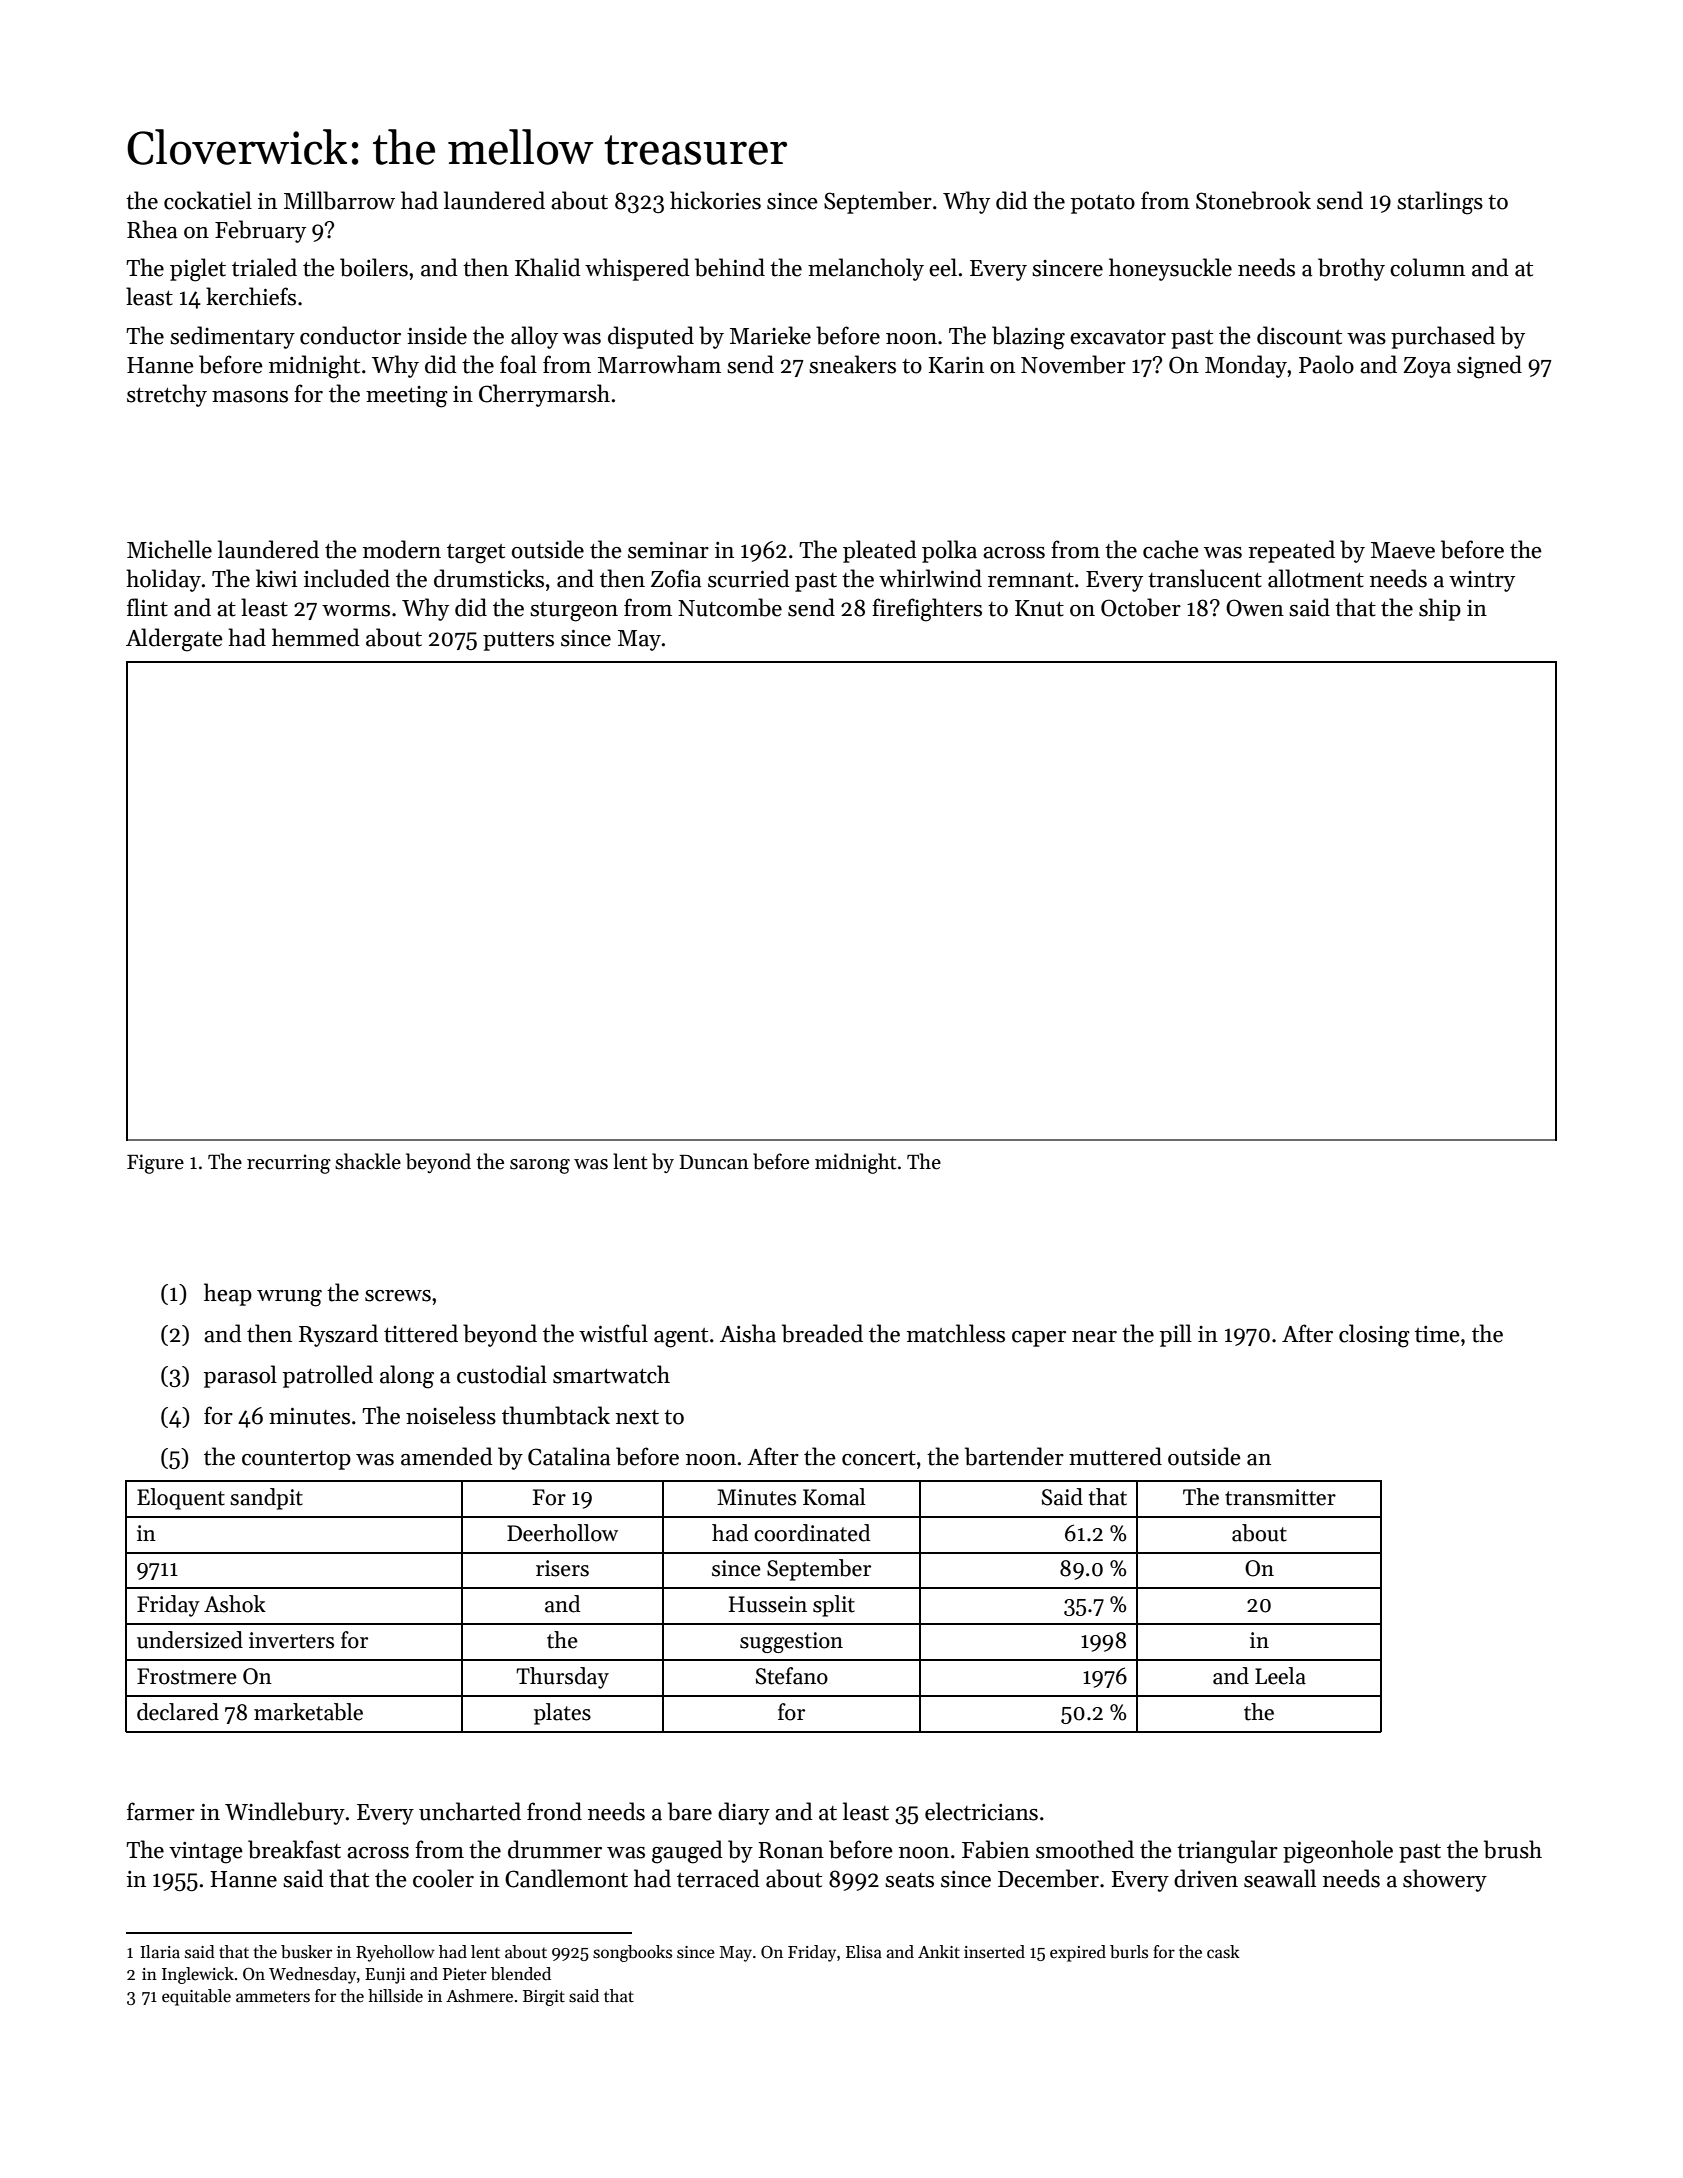 The height and width of the document is (2178, 1683). What do you see at coordinates (518, 641) in the document?
I see `putters` at bounding box center [518, 641].
